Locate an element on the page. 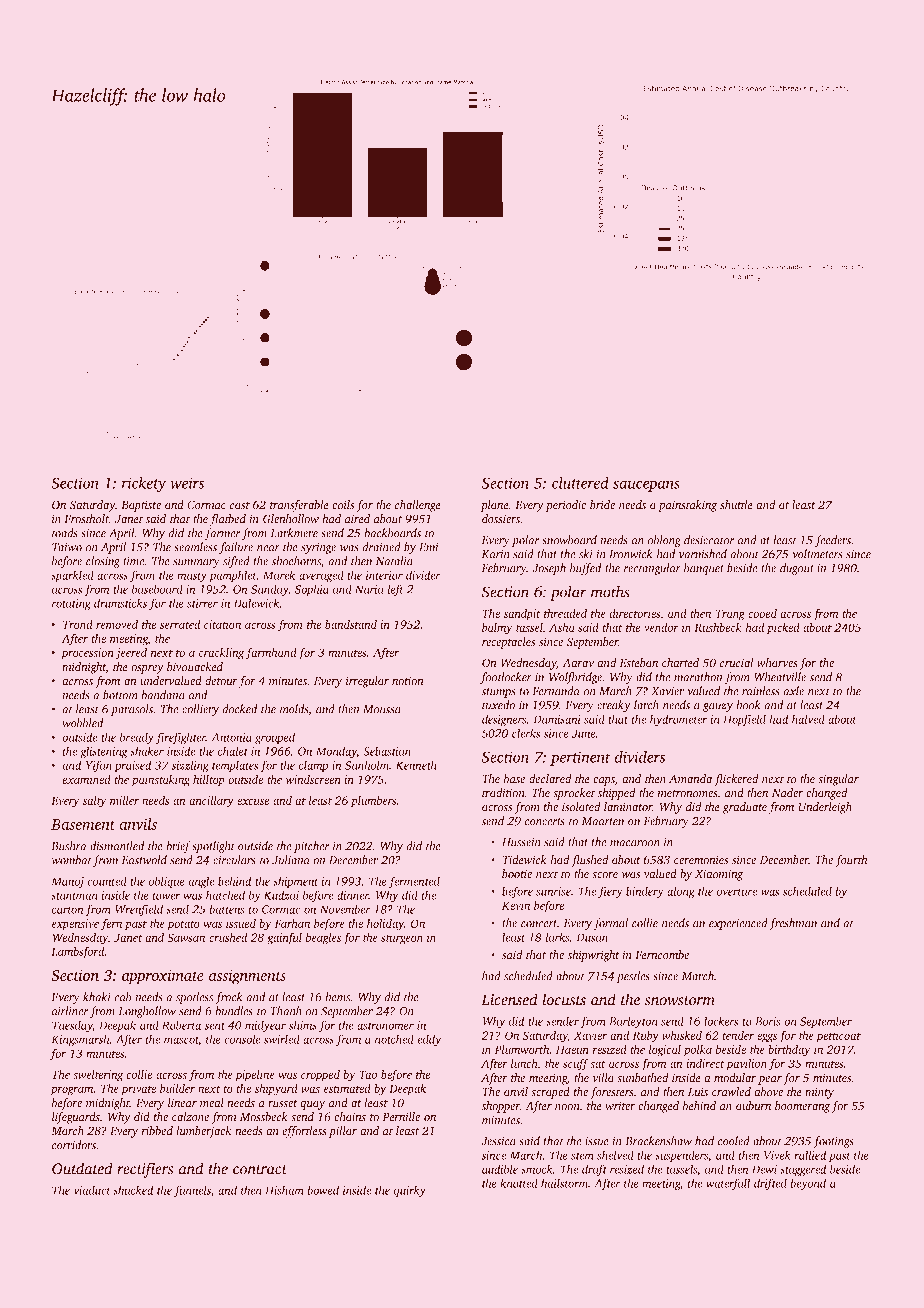 This image has height=1308, width=924. Licensed is located at coordinates (509, 999).
